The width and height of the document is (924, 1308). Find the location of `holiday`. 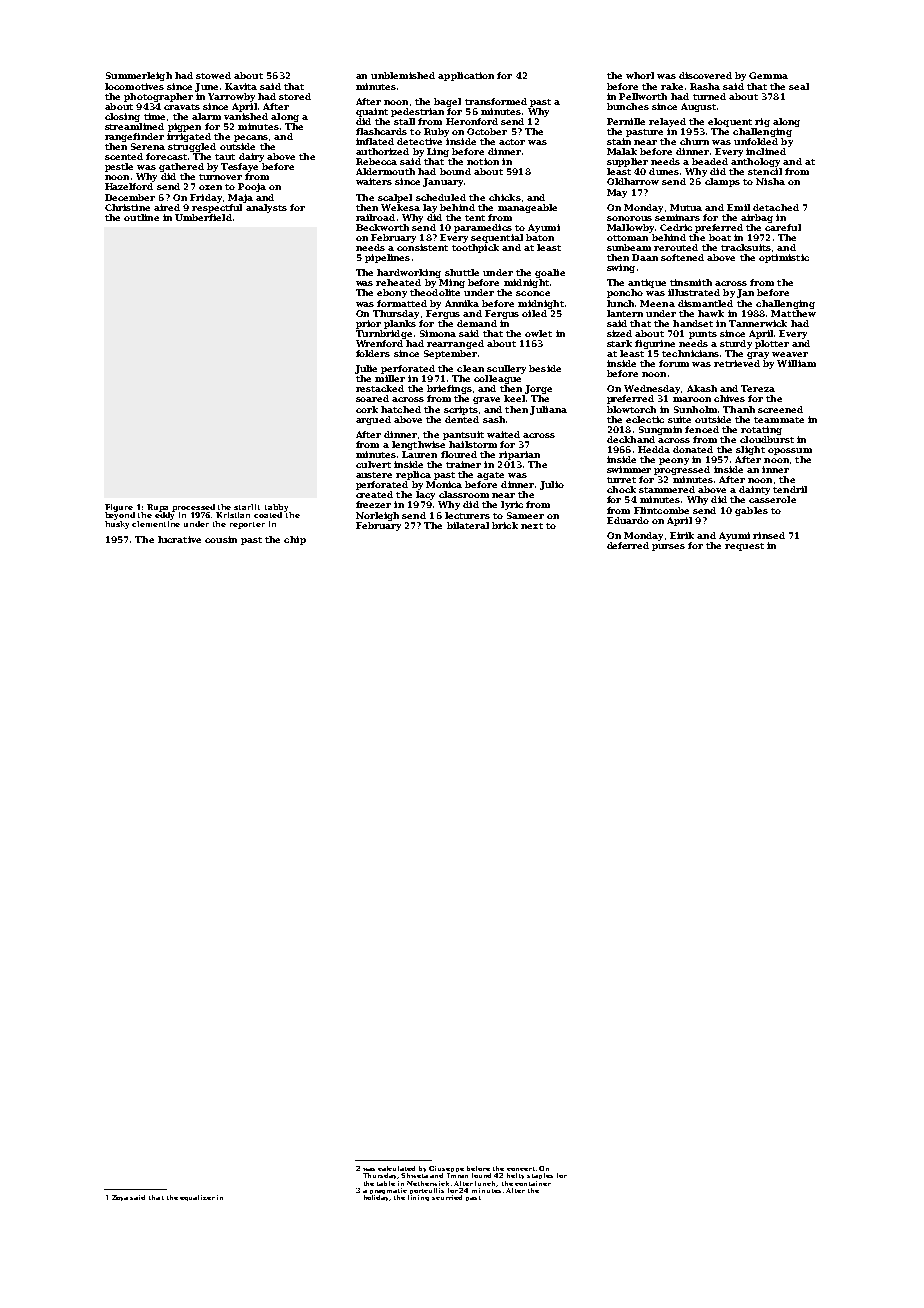

holiday is located at coordinates (377, 1198).
